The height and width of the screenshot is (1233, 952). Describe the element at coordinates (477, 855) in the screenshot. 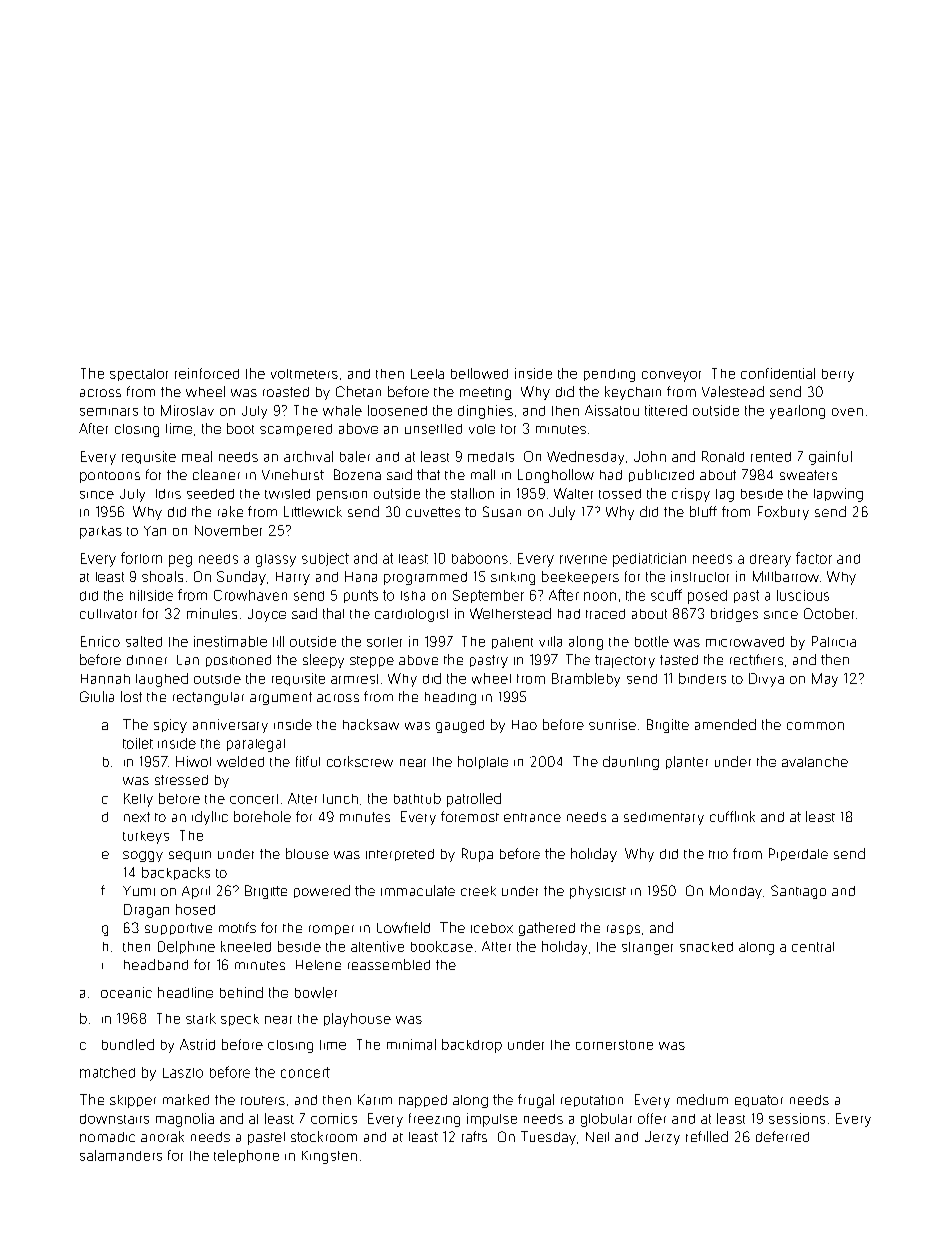

I see `Rupa` at that location.
